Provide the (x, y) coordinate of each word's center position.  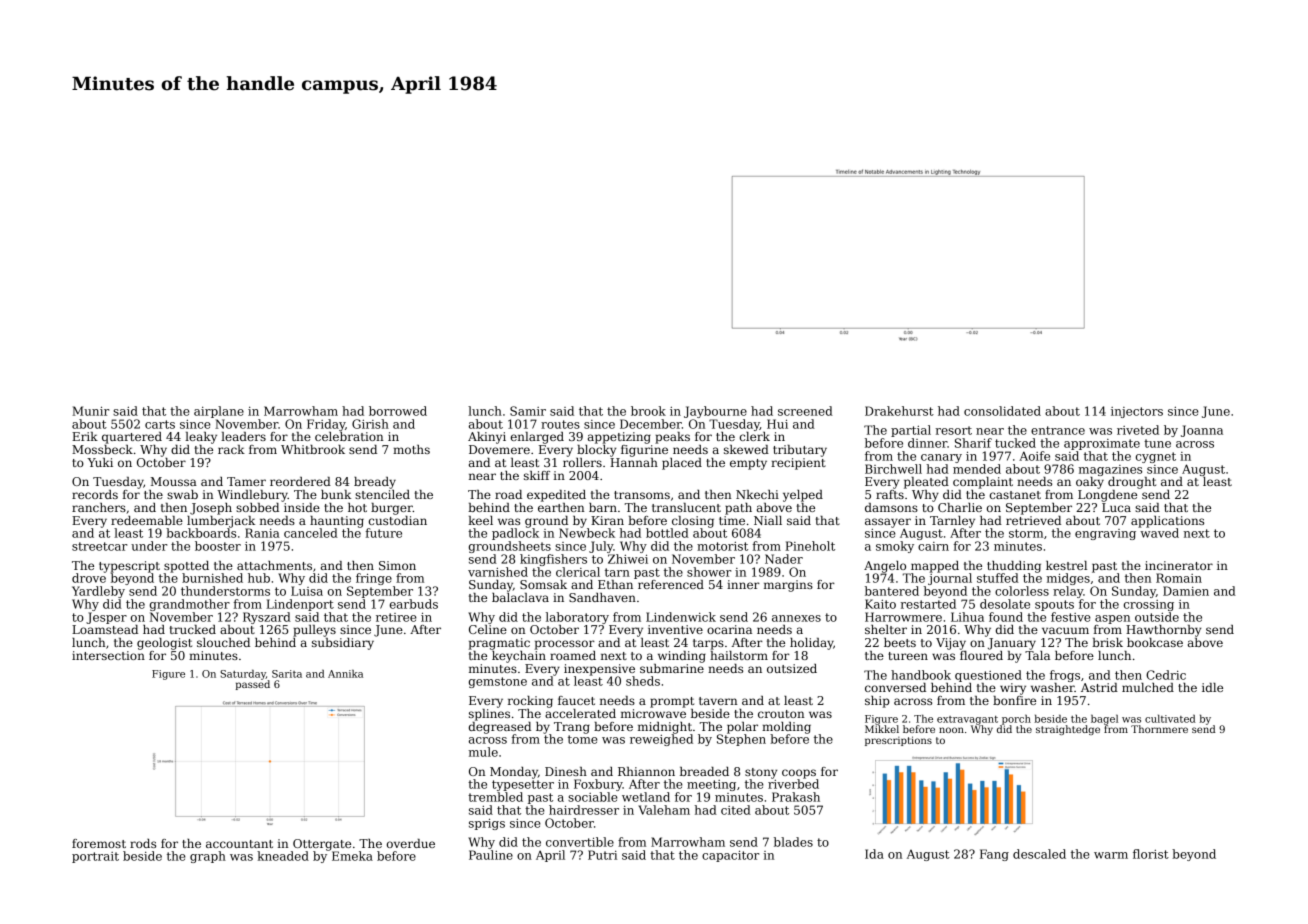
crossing (1149, 605)
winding (682, 657)
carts (160, 424)
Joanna (1202, 431)
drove (89, 578)
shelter (886, 629)
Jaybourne (715, 412)
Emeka (352, 856)
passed (253, 685)
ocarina (729, 629)
